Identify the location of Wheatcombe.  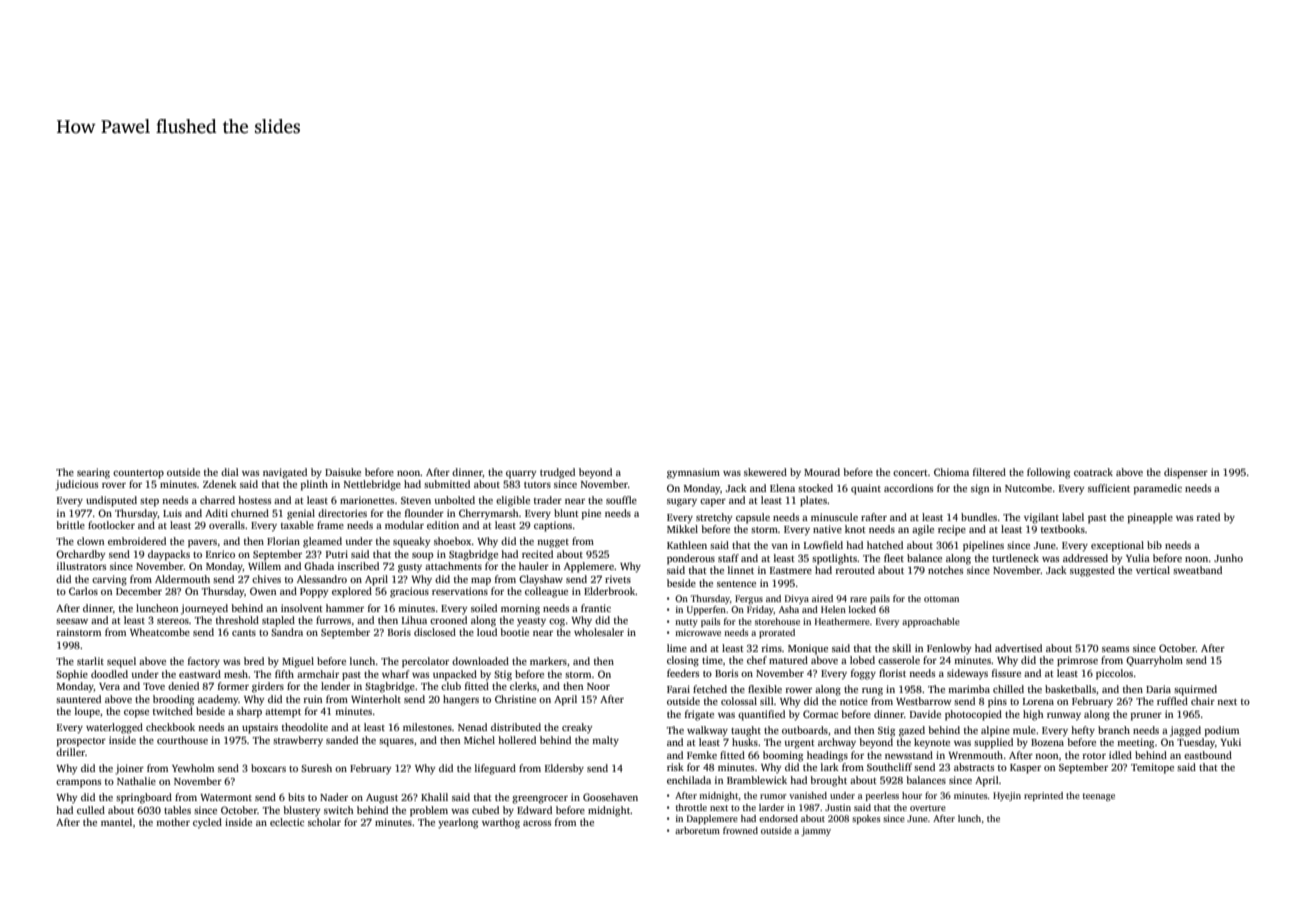
(160, 632).
